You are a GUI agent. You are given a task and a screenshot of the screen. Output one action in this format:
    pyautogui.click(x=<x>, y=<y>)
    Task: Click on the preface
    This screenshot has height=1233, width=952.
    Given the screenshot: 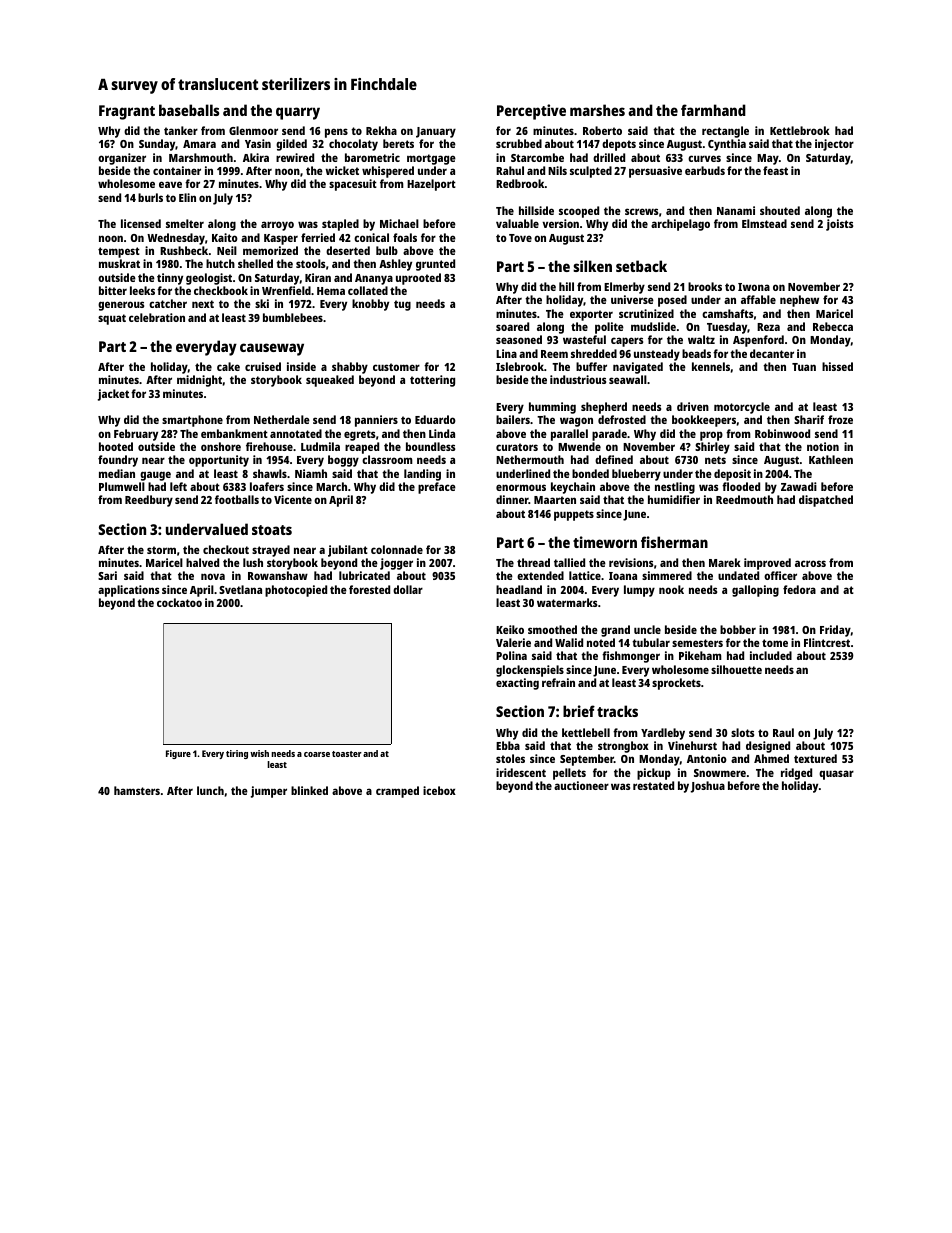 What is the action you would take?
    pyautogui.click(x=437, y=488)
